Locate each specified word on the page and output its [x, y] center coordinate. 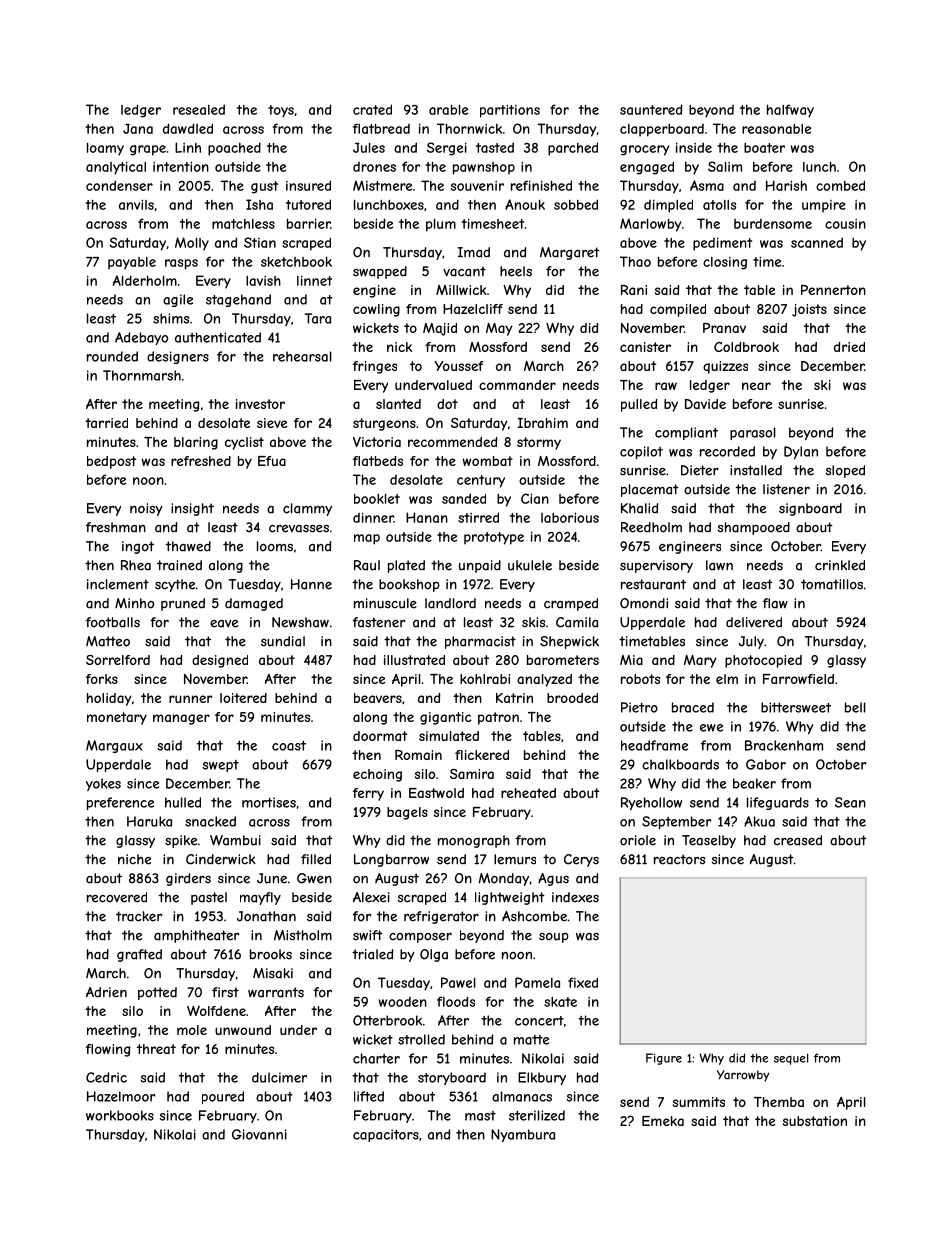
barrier [308, 223]
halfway [790, 111]
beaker [754, 783]
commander [517, 385]
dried [849, 347]
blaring [196, 443]
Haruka [149, 821]
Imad [474, 252]
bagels [407, 813]
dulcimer [279, 1077]
